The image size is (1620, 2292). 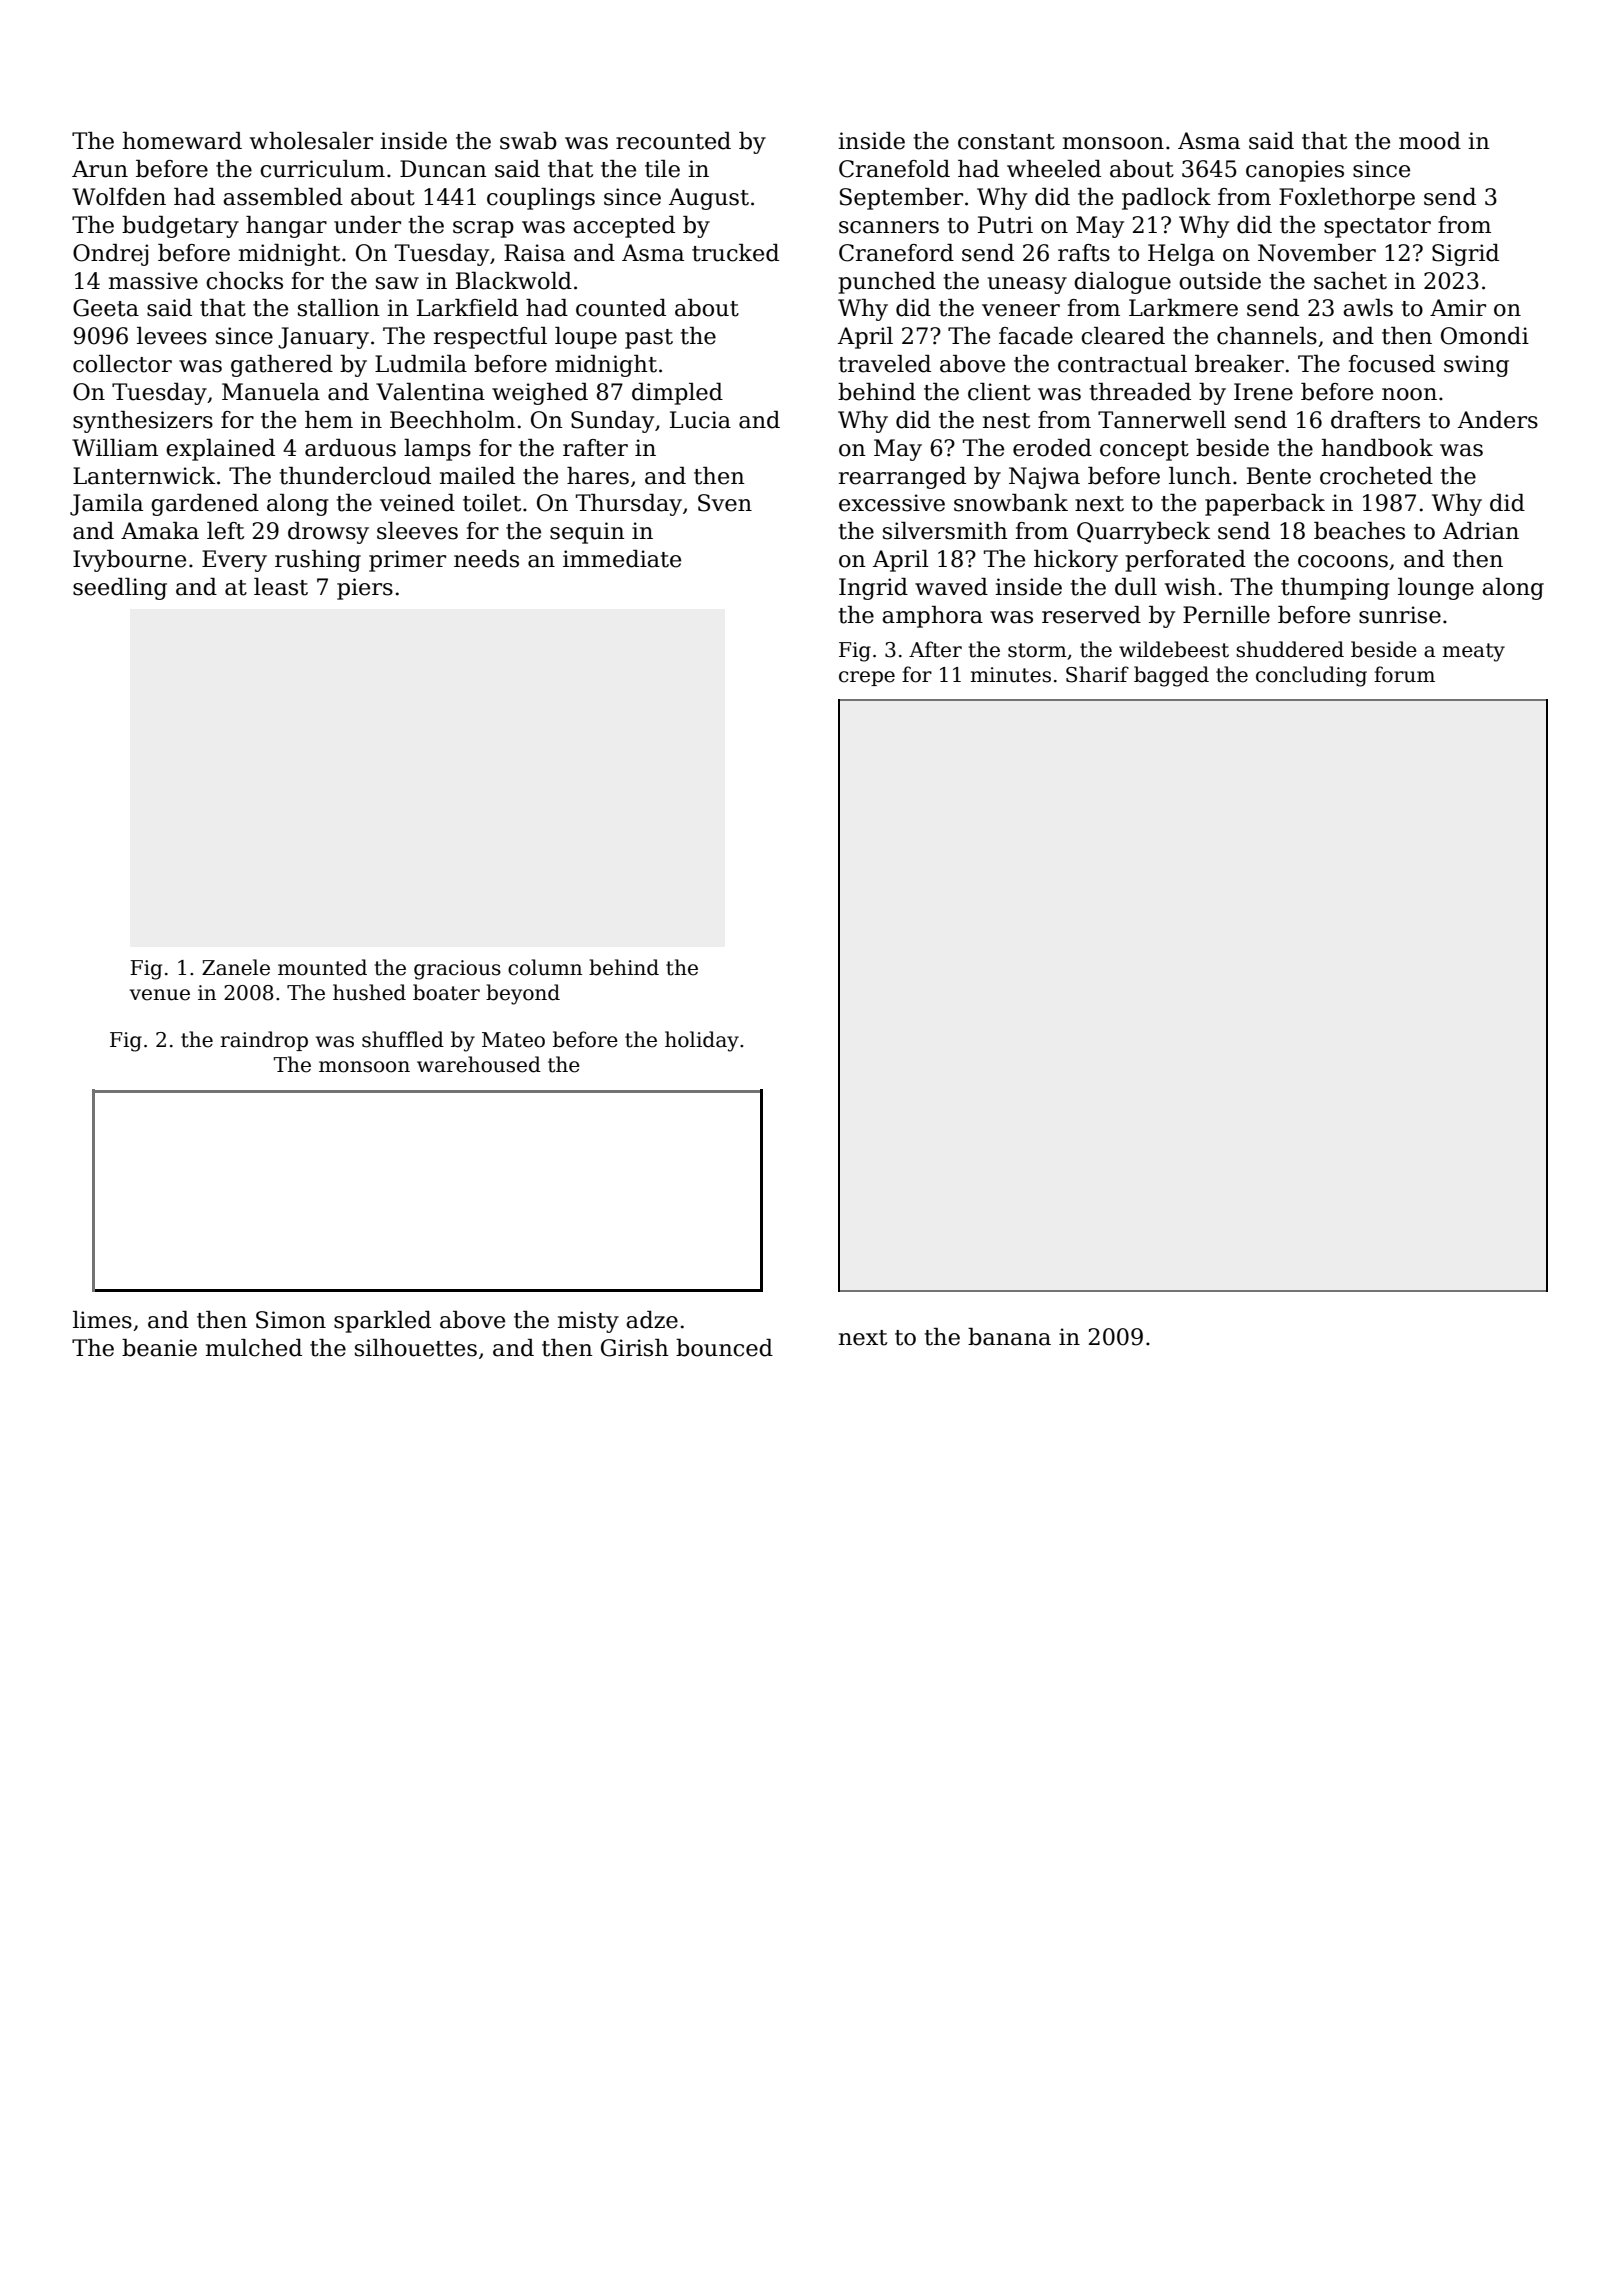 What do you see at coordinates (119, 197) in the screenshot?
I see `Wolfden` at bounding box center [119, 197].
